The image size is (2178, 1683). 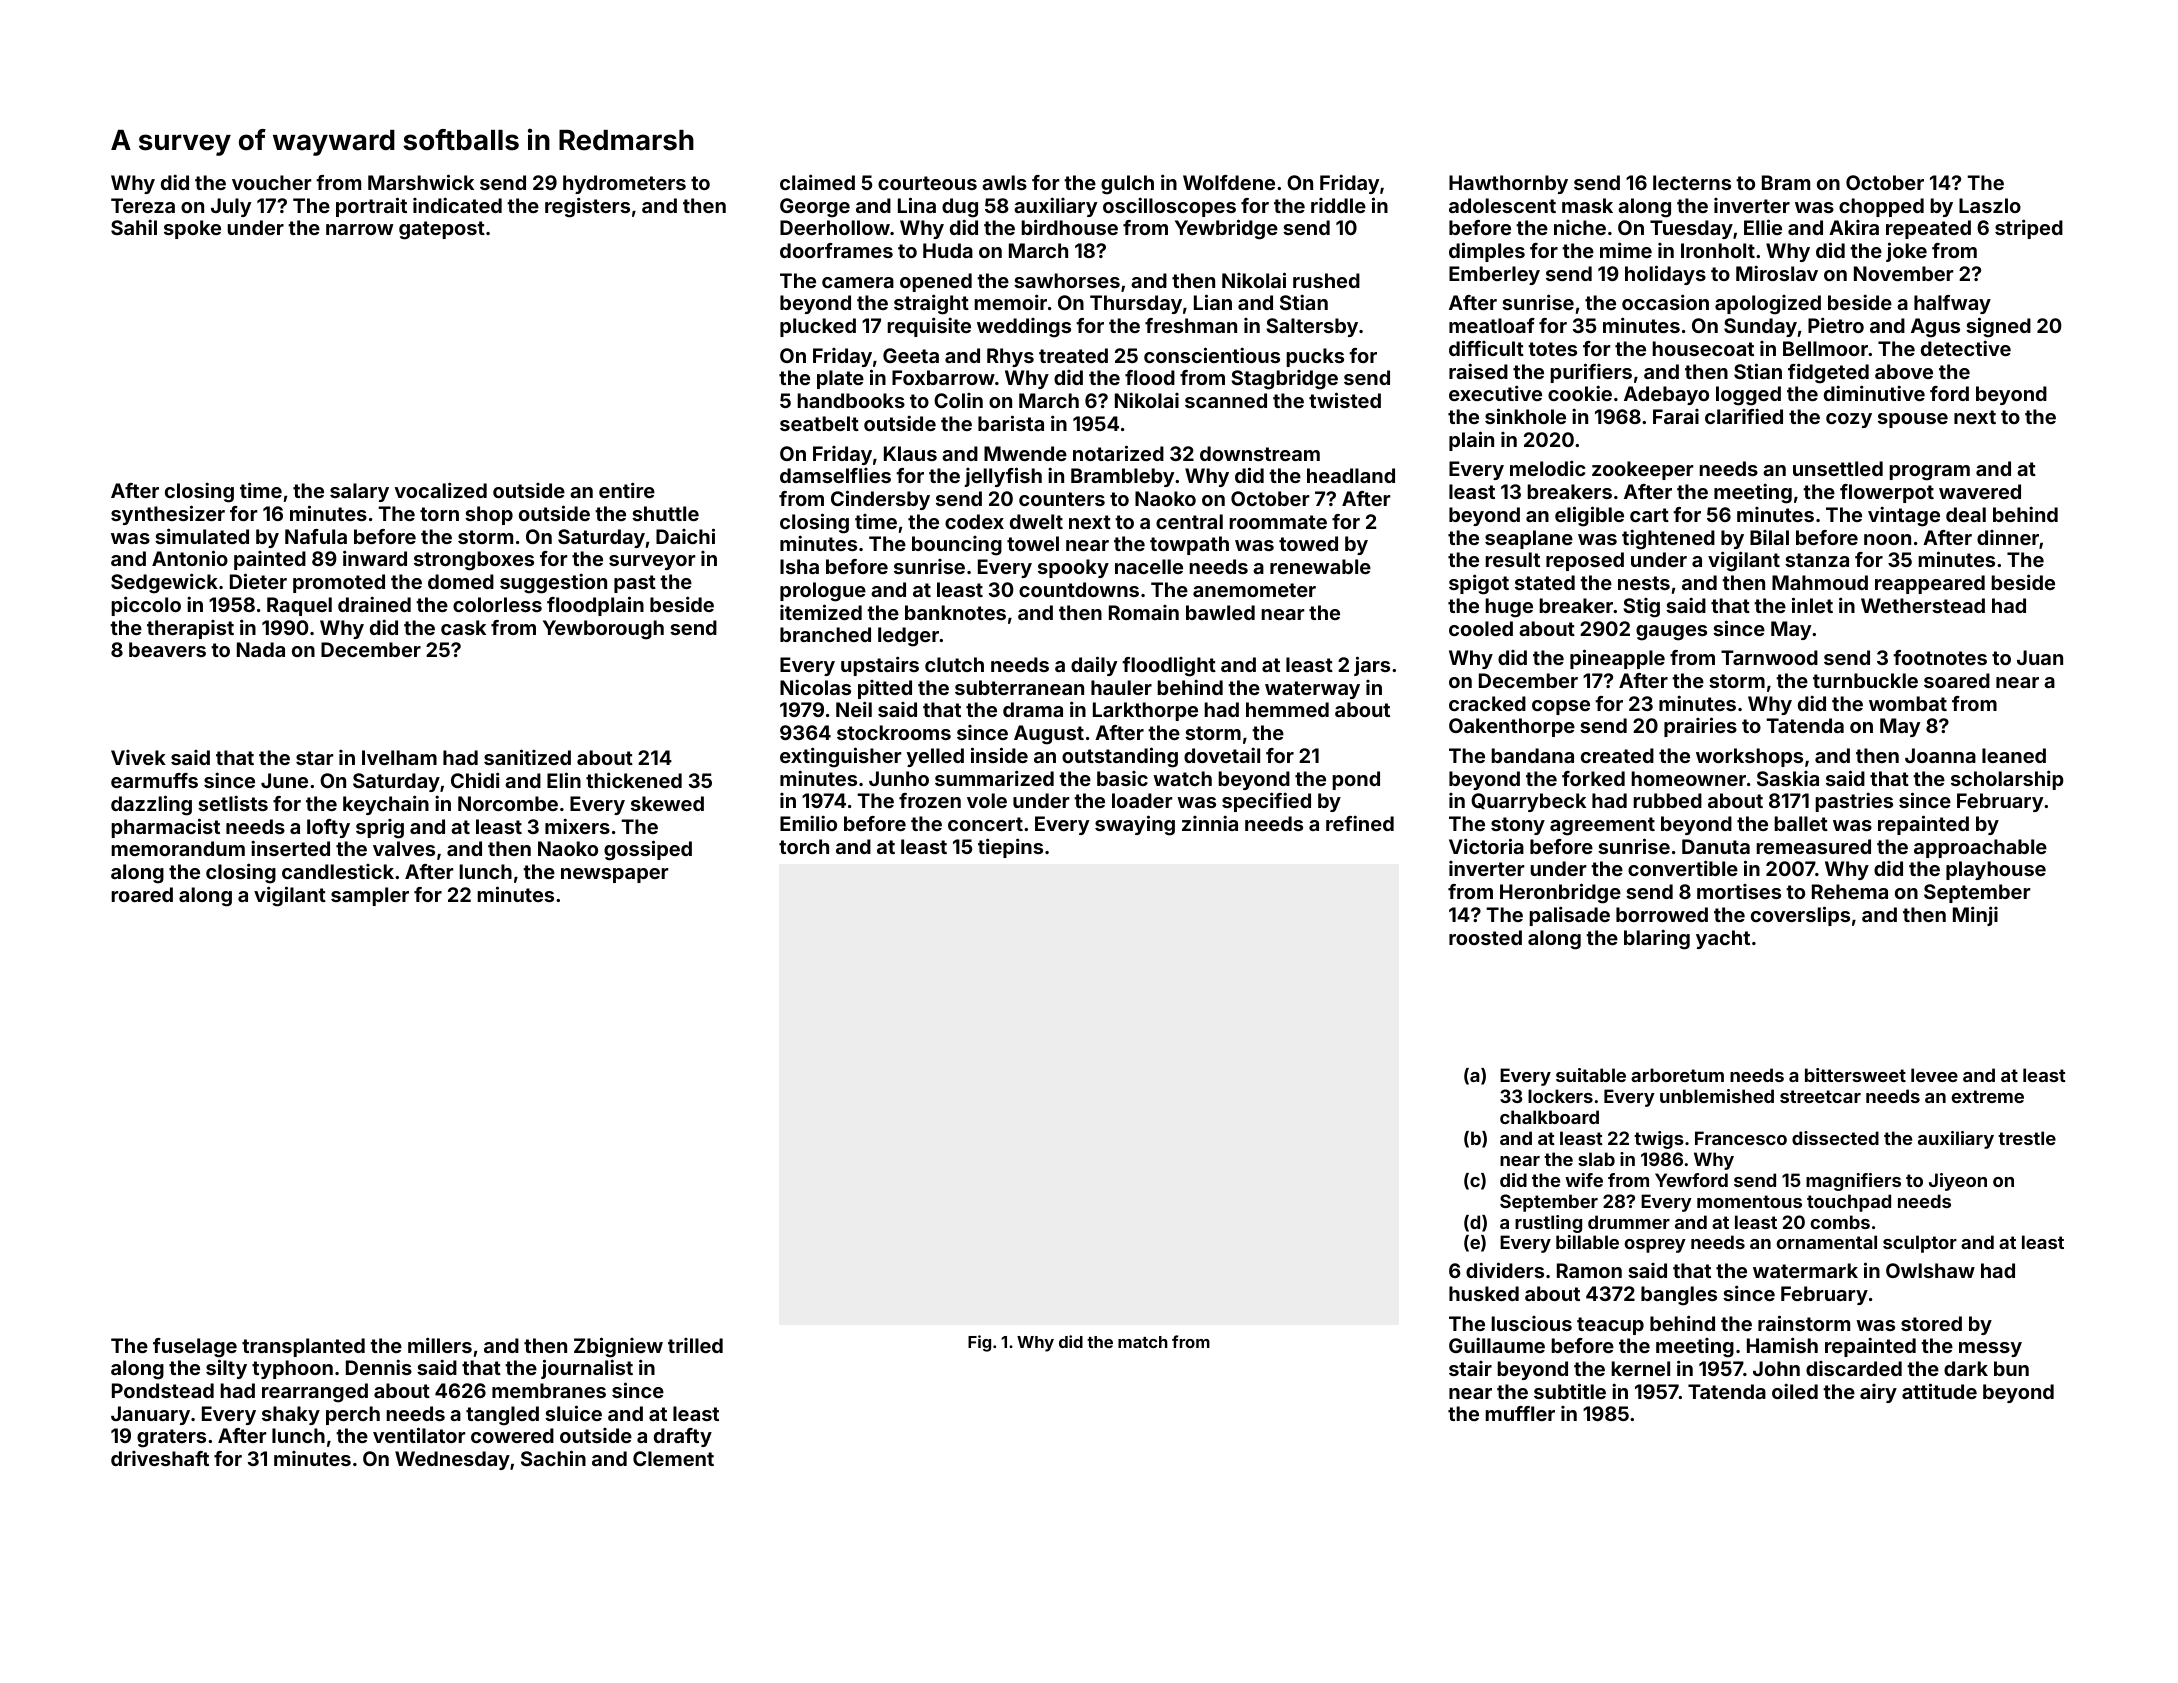 I want to click on dinner, so click(x=2008, y=537).
